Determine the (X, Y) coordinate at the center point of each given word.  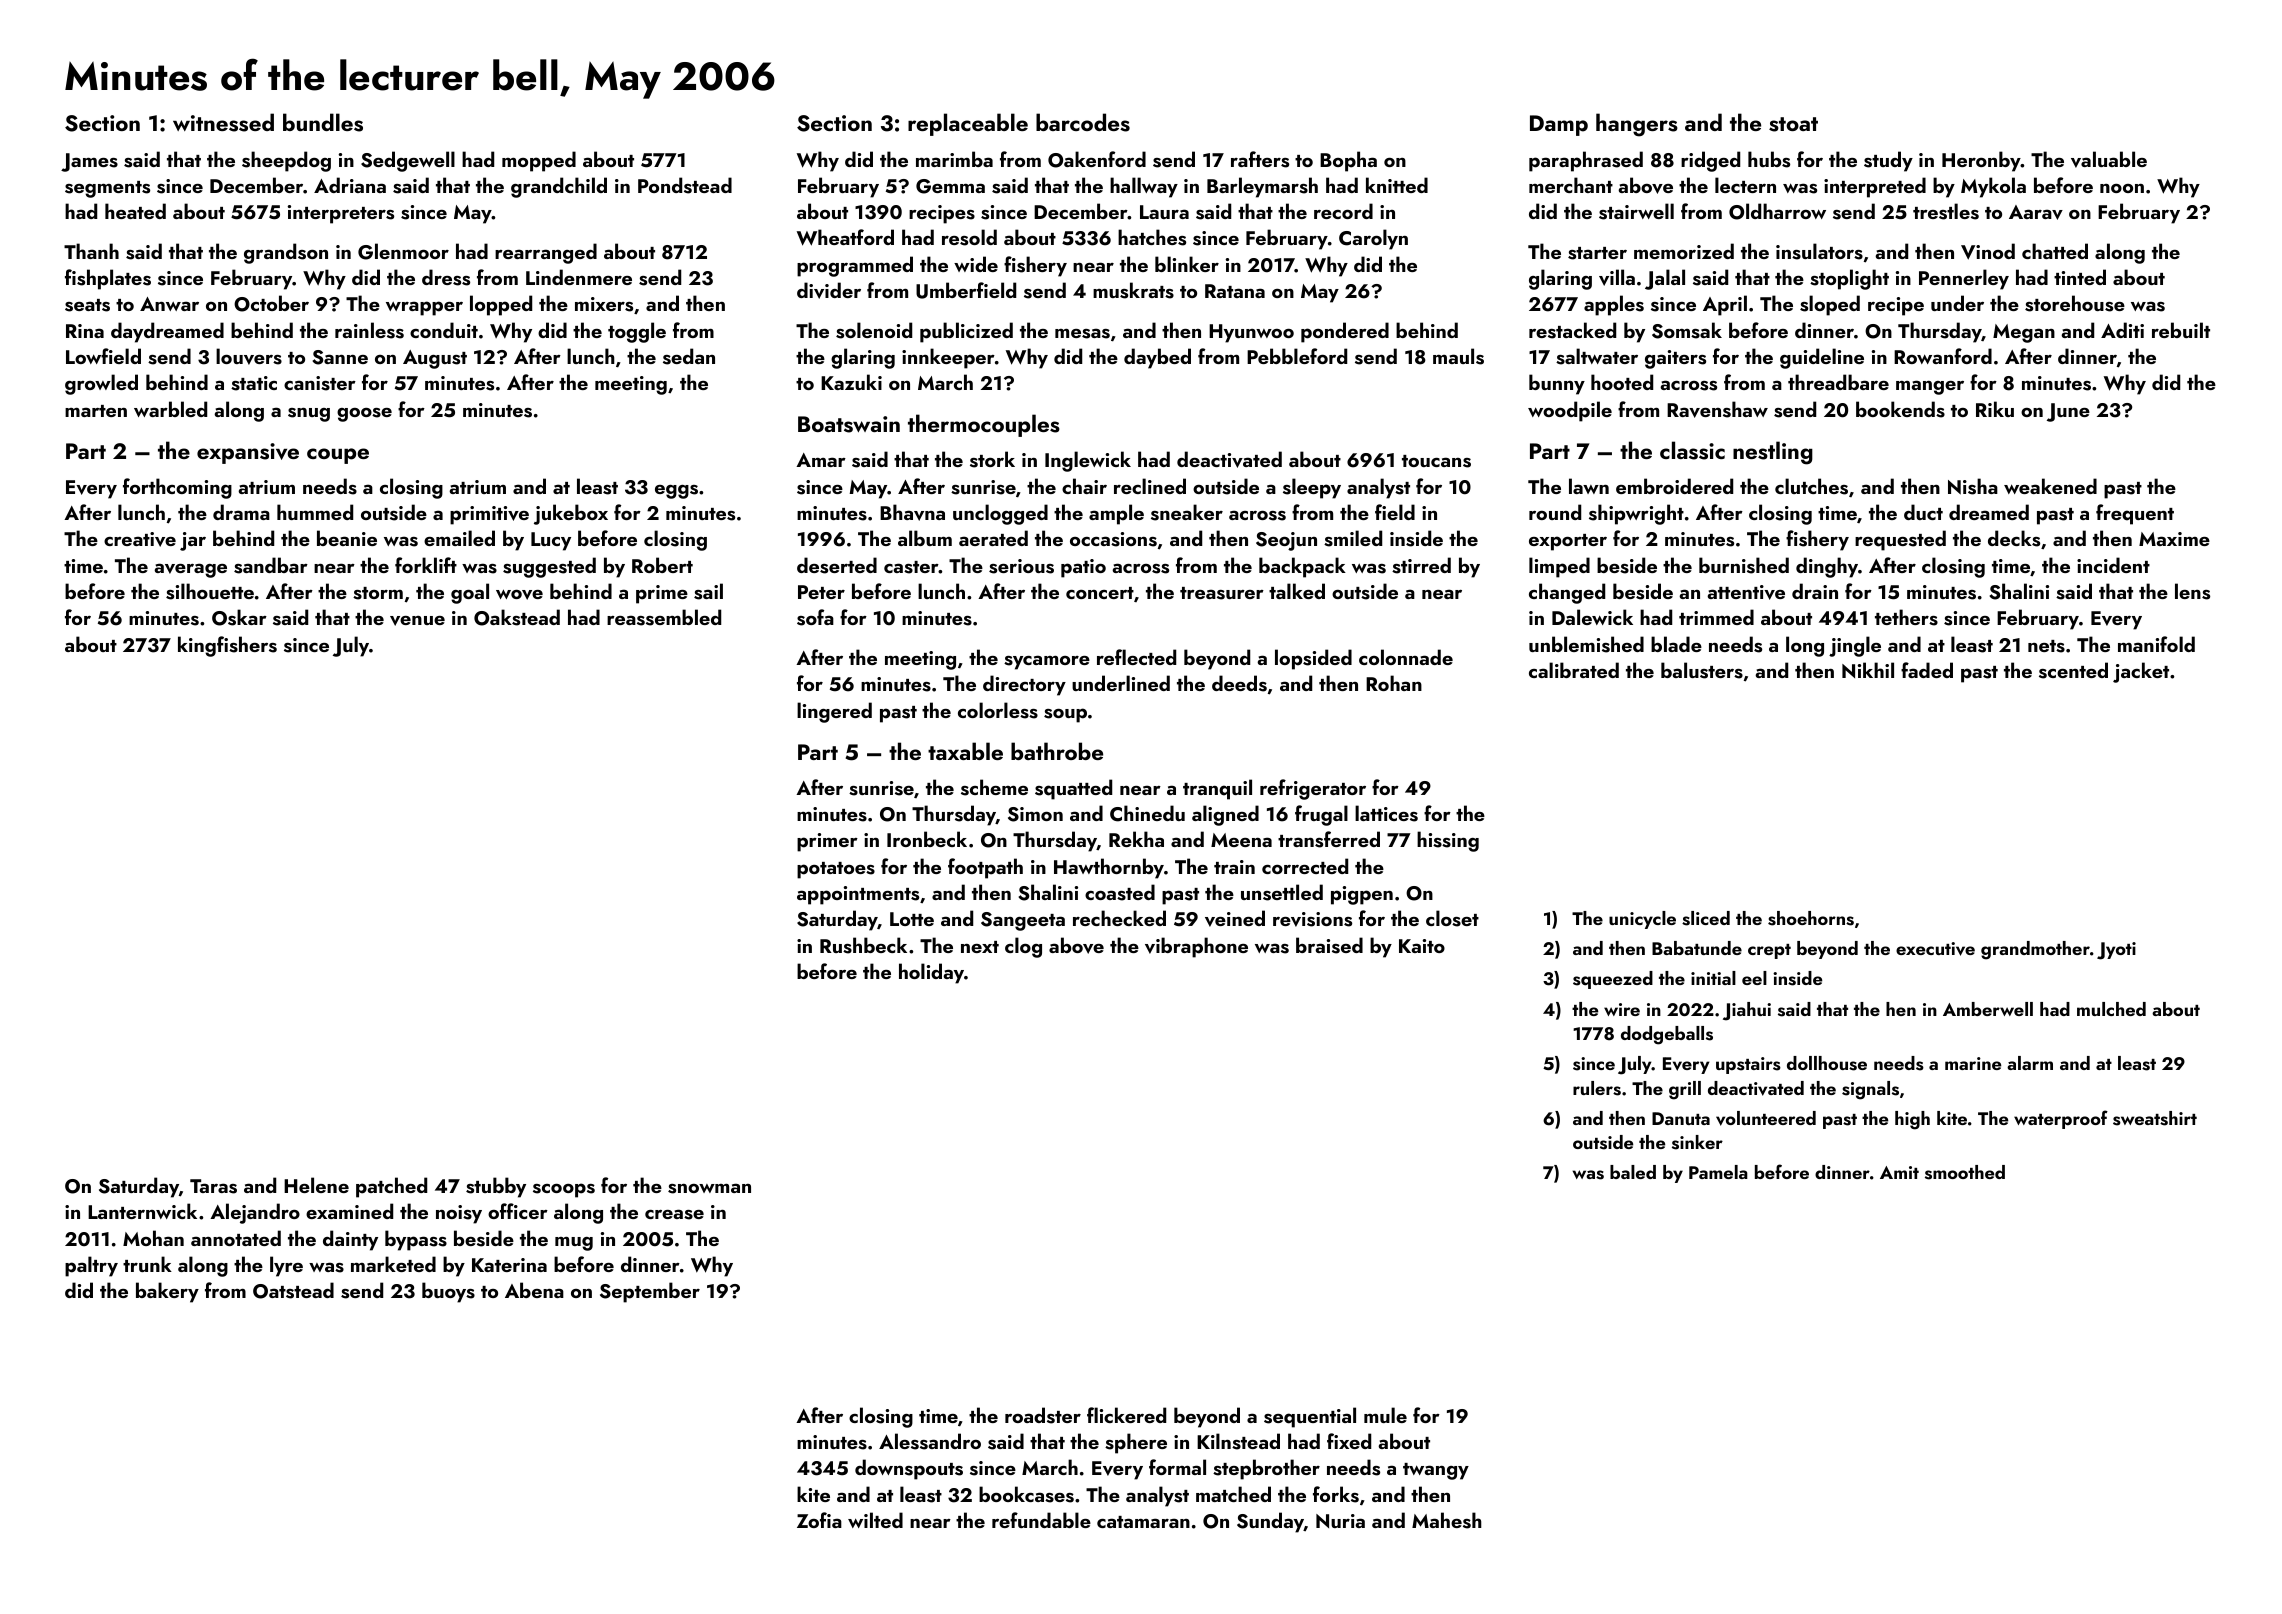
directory (1024, 685)
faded (1927, 670)
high (1912, 1120)
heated (135, 211)
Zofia (819, 1520)
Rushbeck (863, 945)
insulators (1819, 251)
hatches (1152, 237)
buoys (448, 1292)
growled (101, 384)
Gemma (950, 186)
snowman (709, 1188)
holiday (931, 973)
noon (2122, 188)
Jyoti (2116, 951)
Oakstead (517, 617)
